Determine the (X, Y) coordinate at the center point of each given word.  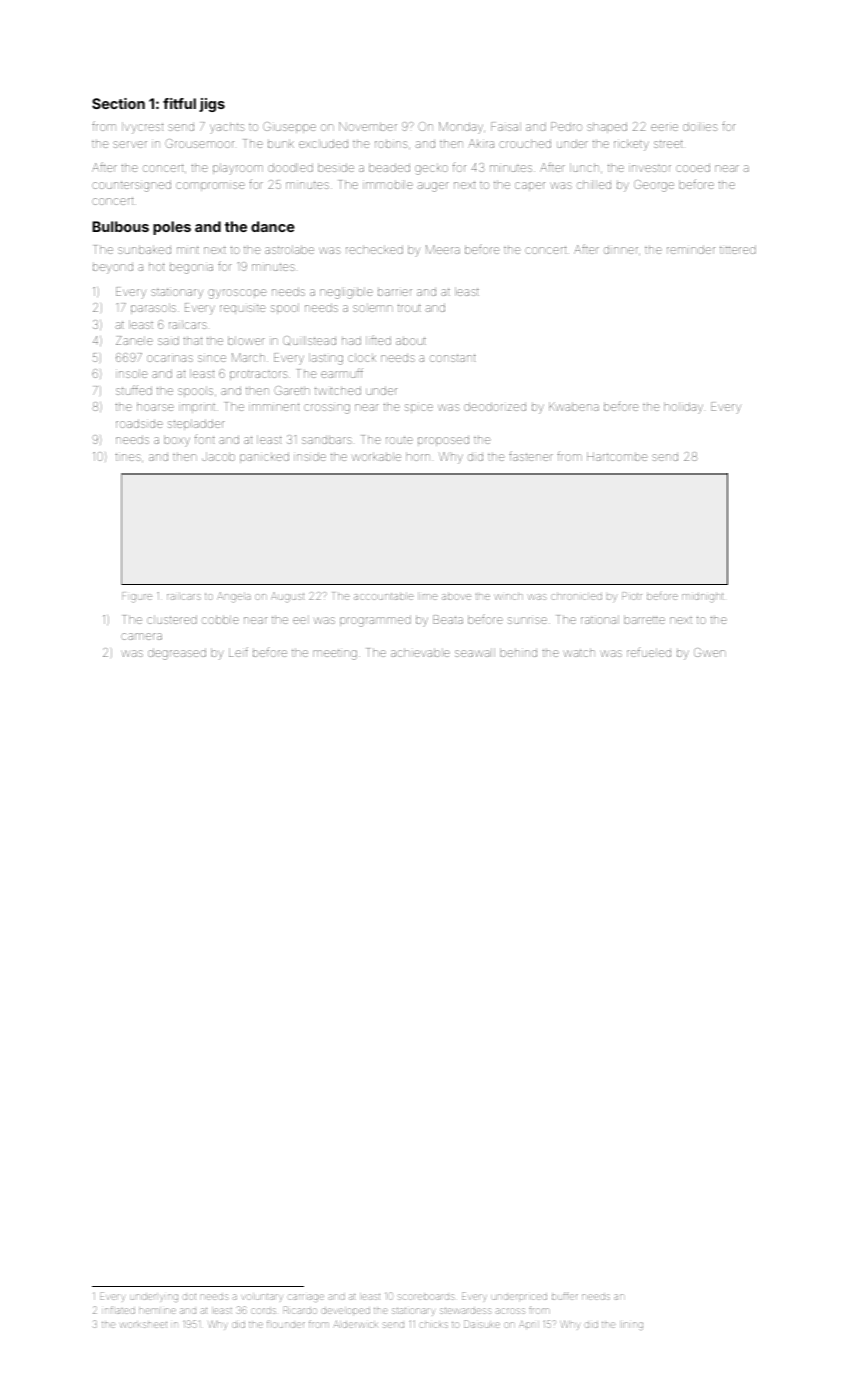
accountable (384, 596)
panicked (264, 457)
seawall (475, 652)
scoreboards (426, 1297)
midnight (703, 597)
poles (172, 228)
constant (453, 358)
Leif (238, 652)
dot (189, 1297)
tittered (738, 249)
